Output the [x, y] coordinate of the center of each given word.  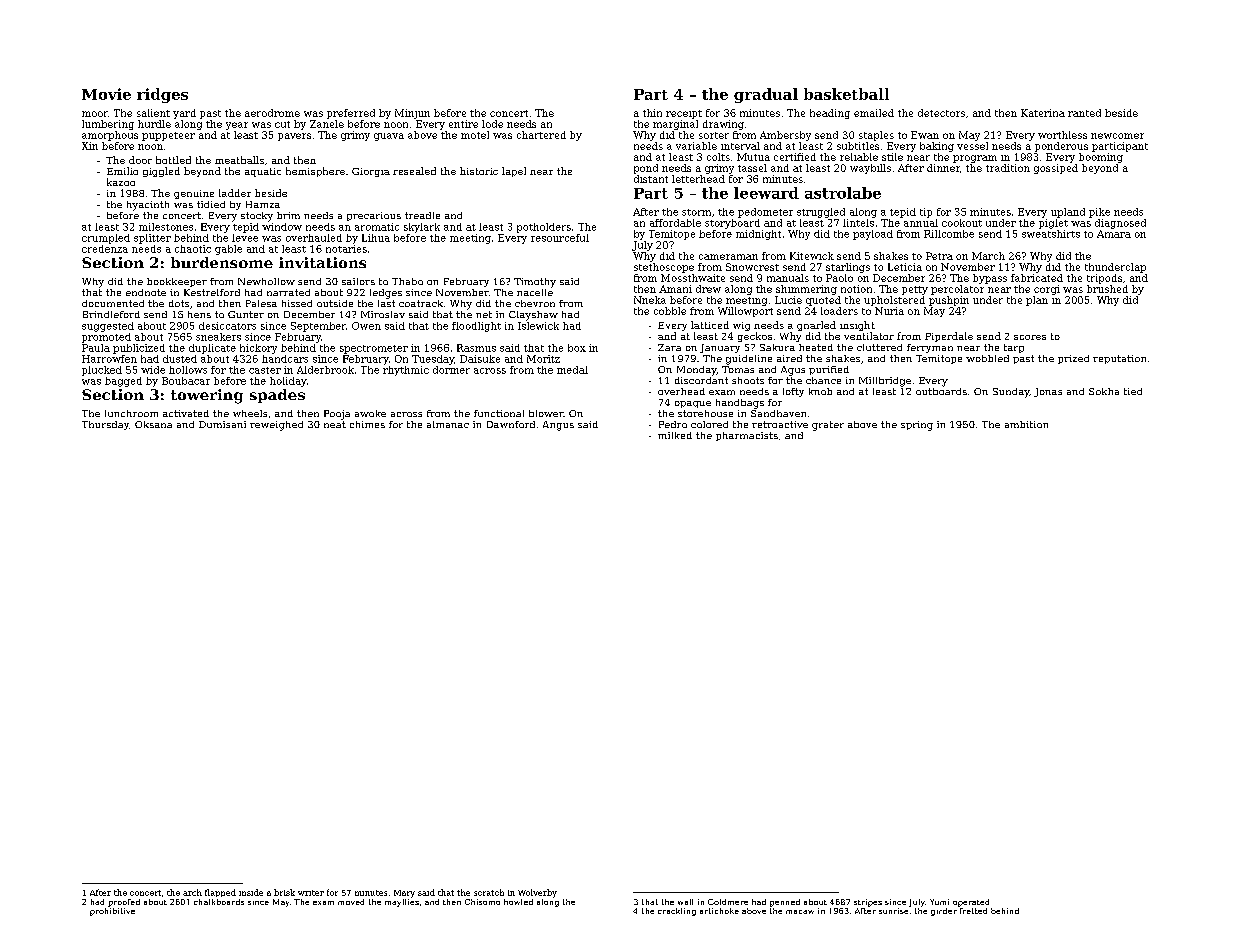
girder [944, 912]
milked [675, 435]
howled [518, 902]
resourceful [560, 238]
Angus [558, 426]
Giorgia [371, 172]
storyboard [732, 224]
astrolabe [843, 193]
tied [1133, 391]
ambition [1026, 424]
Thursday [105, 425]
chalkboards [219, 902]
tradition [1008, 168]
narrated [288, 292]
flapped [220, 893]
